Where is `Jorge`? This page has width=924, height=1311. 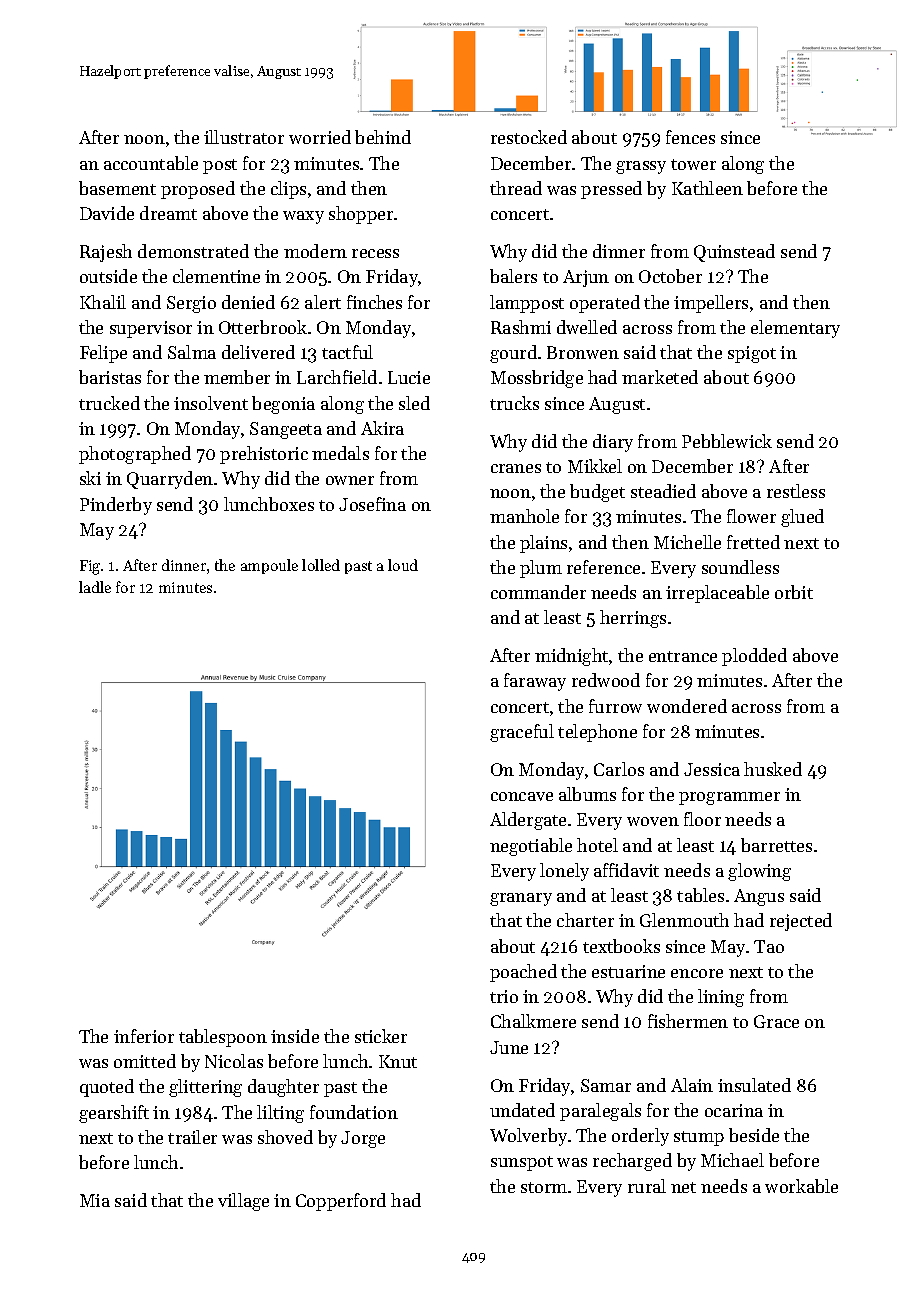 Jorge is located at coordinates (363, 1139).
